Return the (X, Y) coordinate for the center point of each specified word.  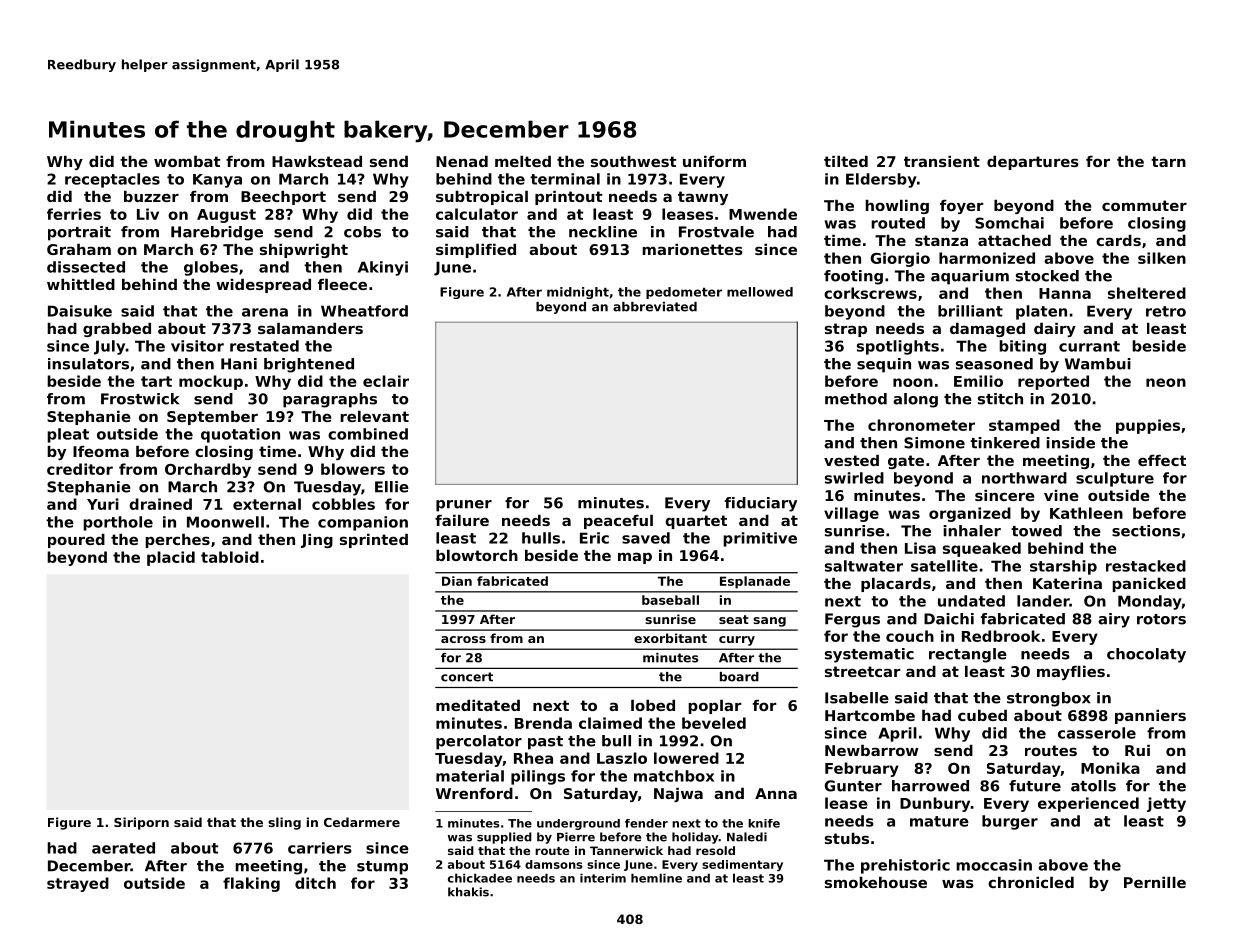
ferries (74, 214)
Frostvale (716, 232)
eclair (386, 381)
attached (1014, 240)
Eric (594, 538)
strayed (78, 884)
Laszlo (622, 758)
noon (913, 382)
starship (1063, 567)
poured (76, 541)
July (109, 347)
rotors (1161, 619)
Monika (1110, 768)
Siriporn (141, 823)
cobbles (343, 504)
